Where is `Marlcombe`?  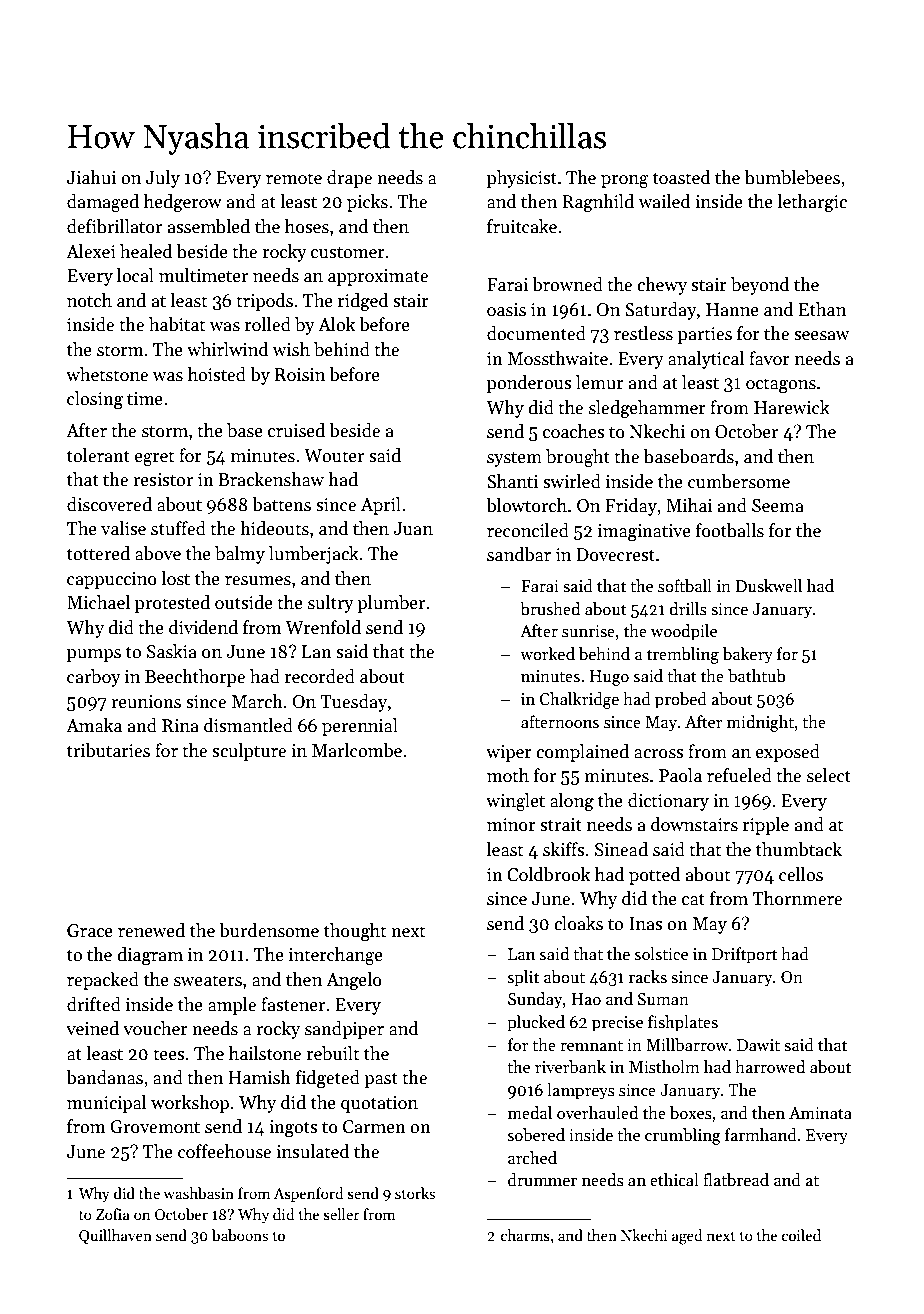 Marlcombe is located at coordinates (357, 750).
